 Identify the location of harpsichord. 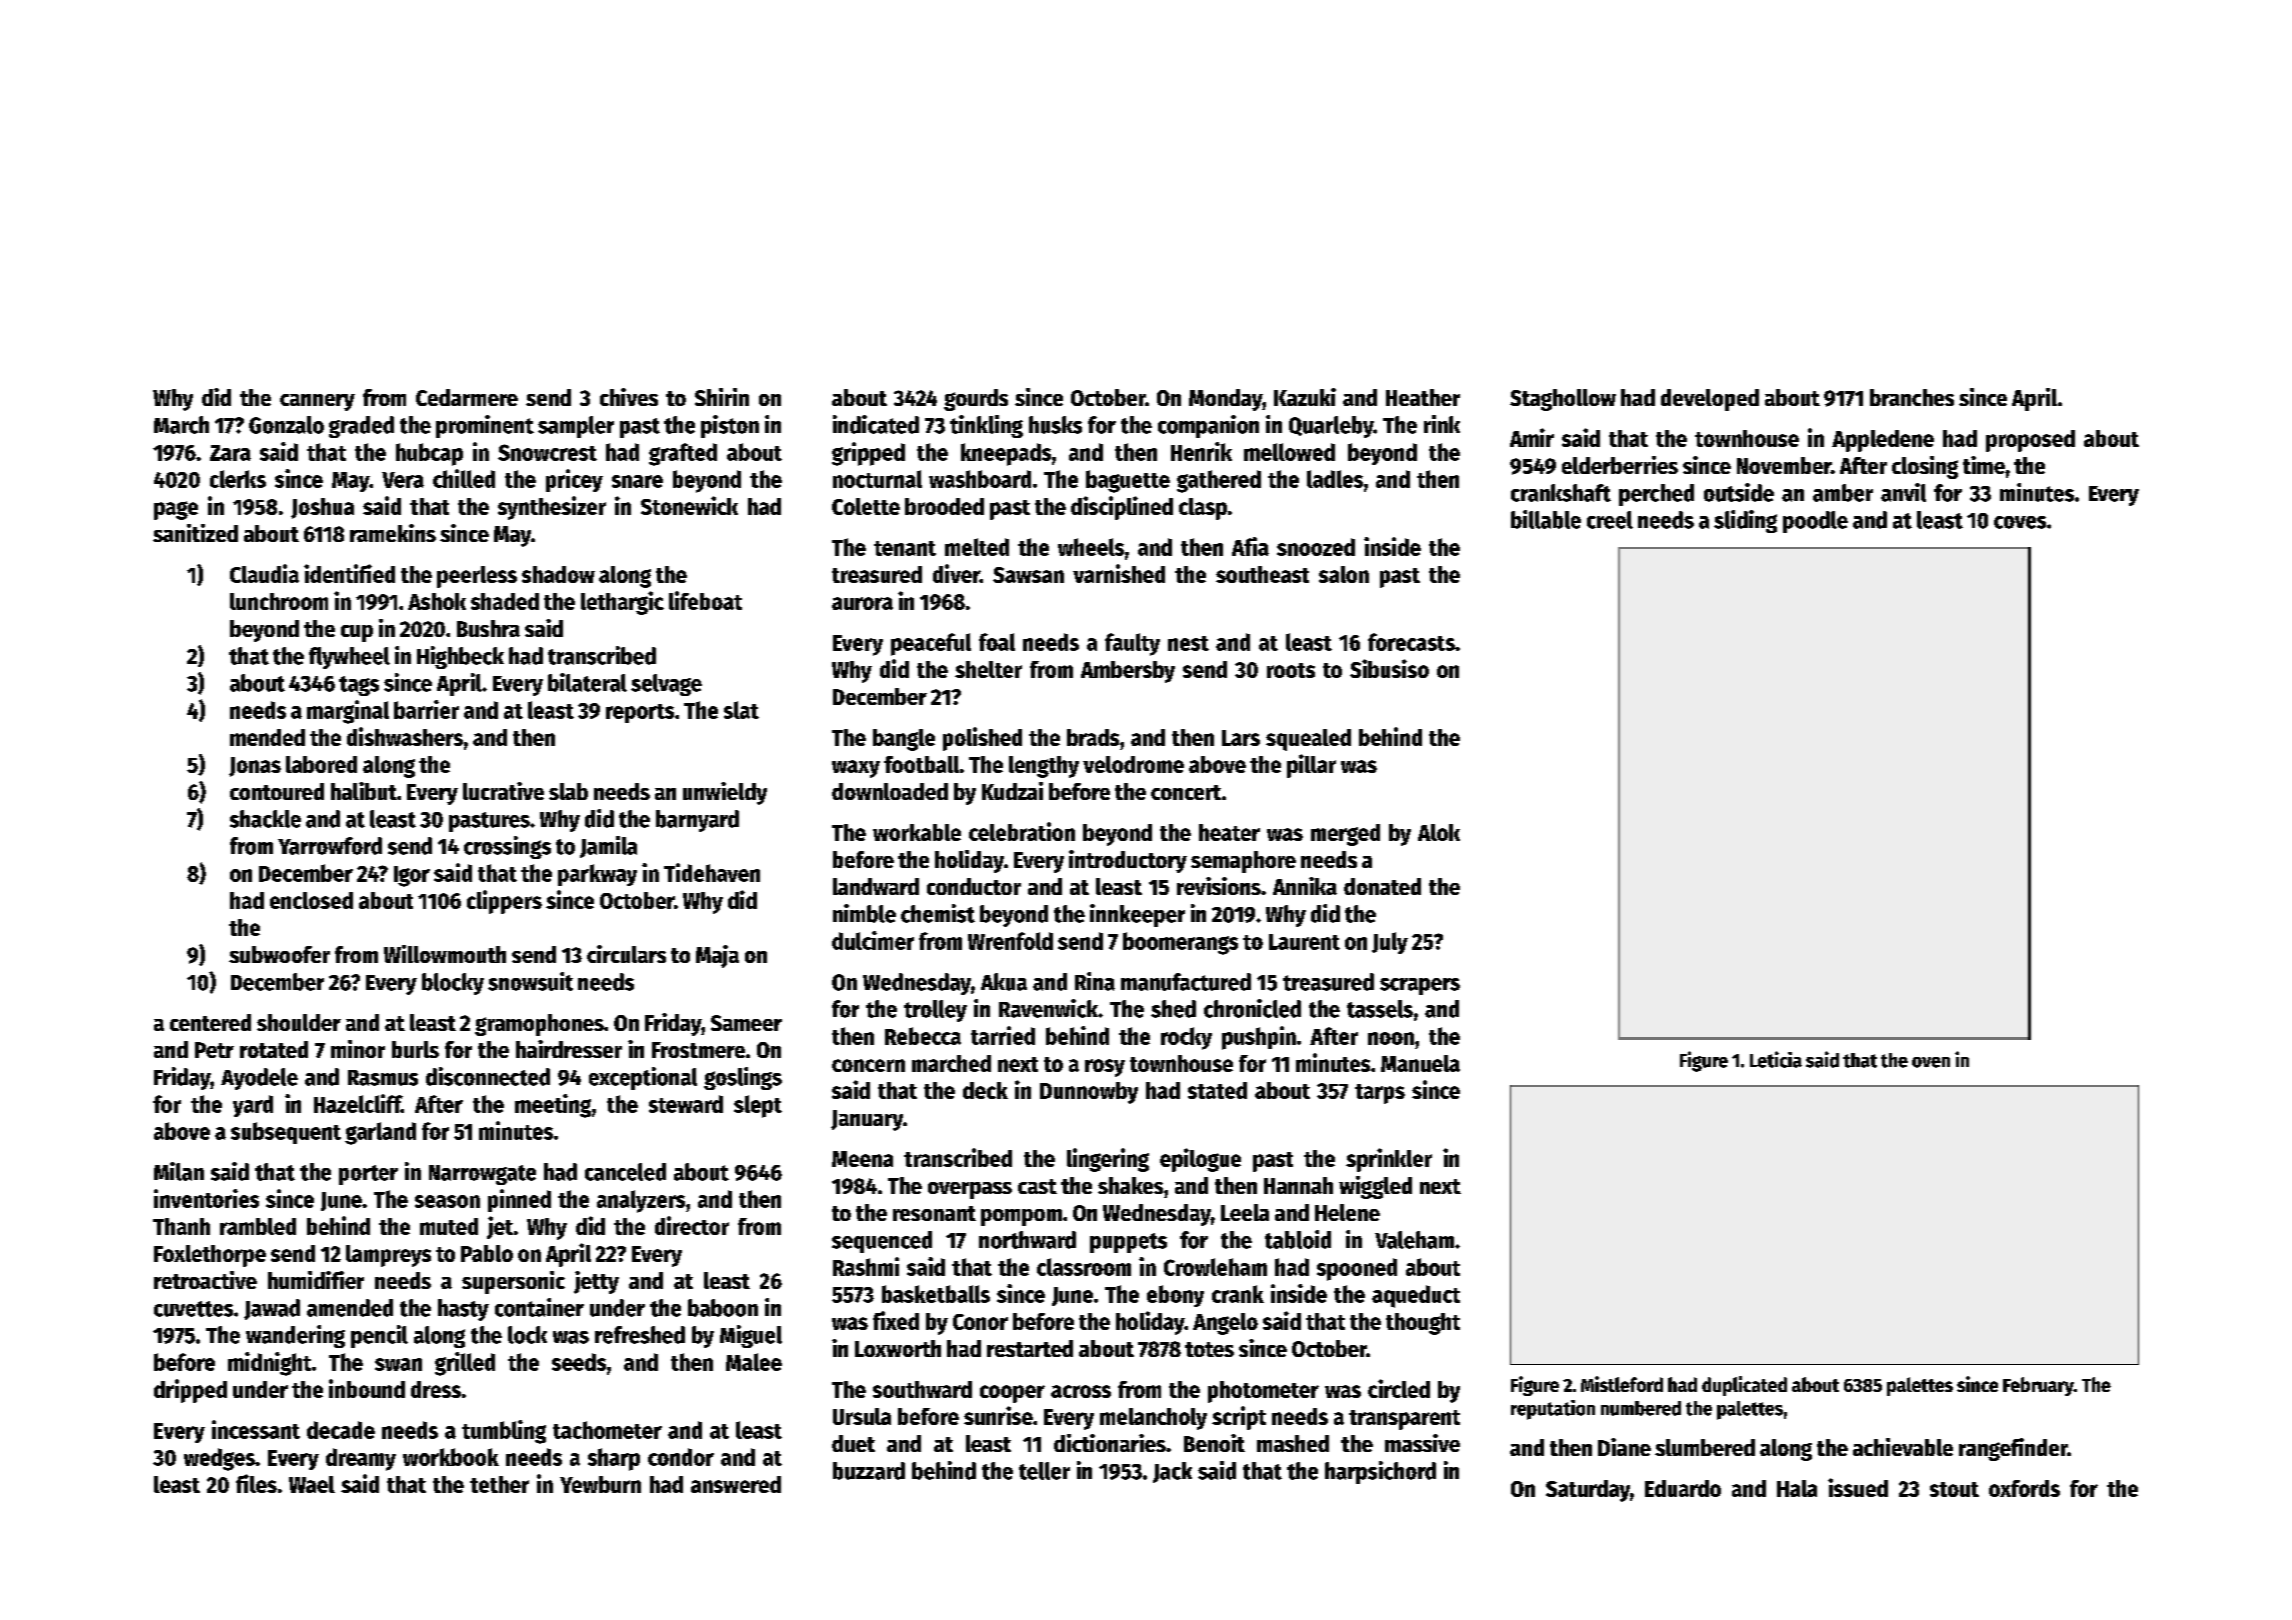
(1380, 1472).
